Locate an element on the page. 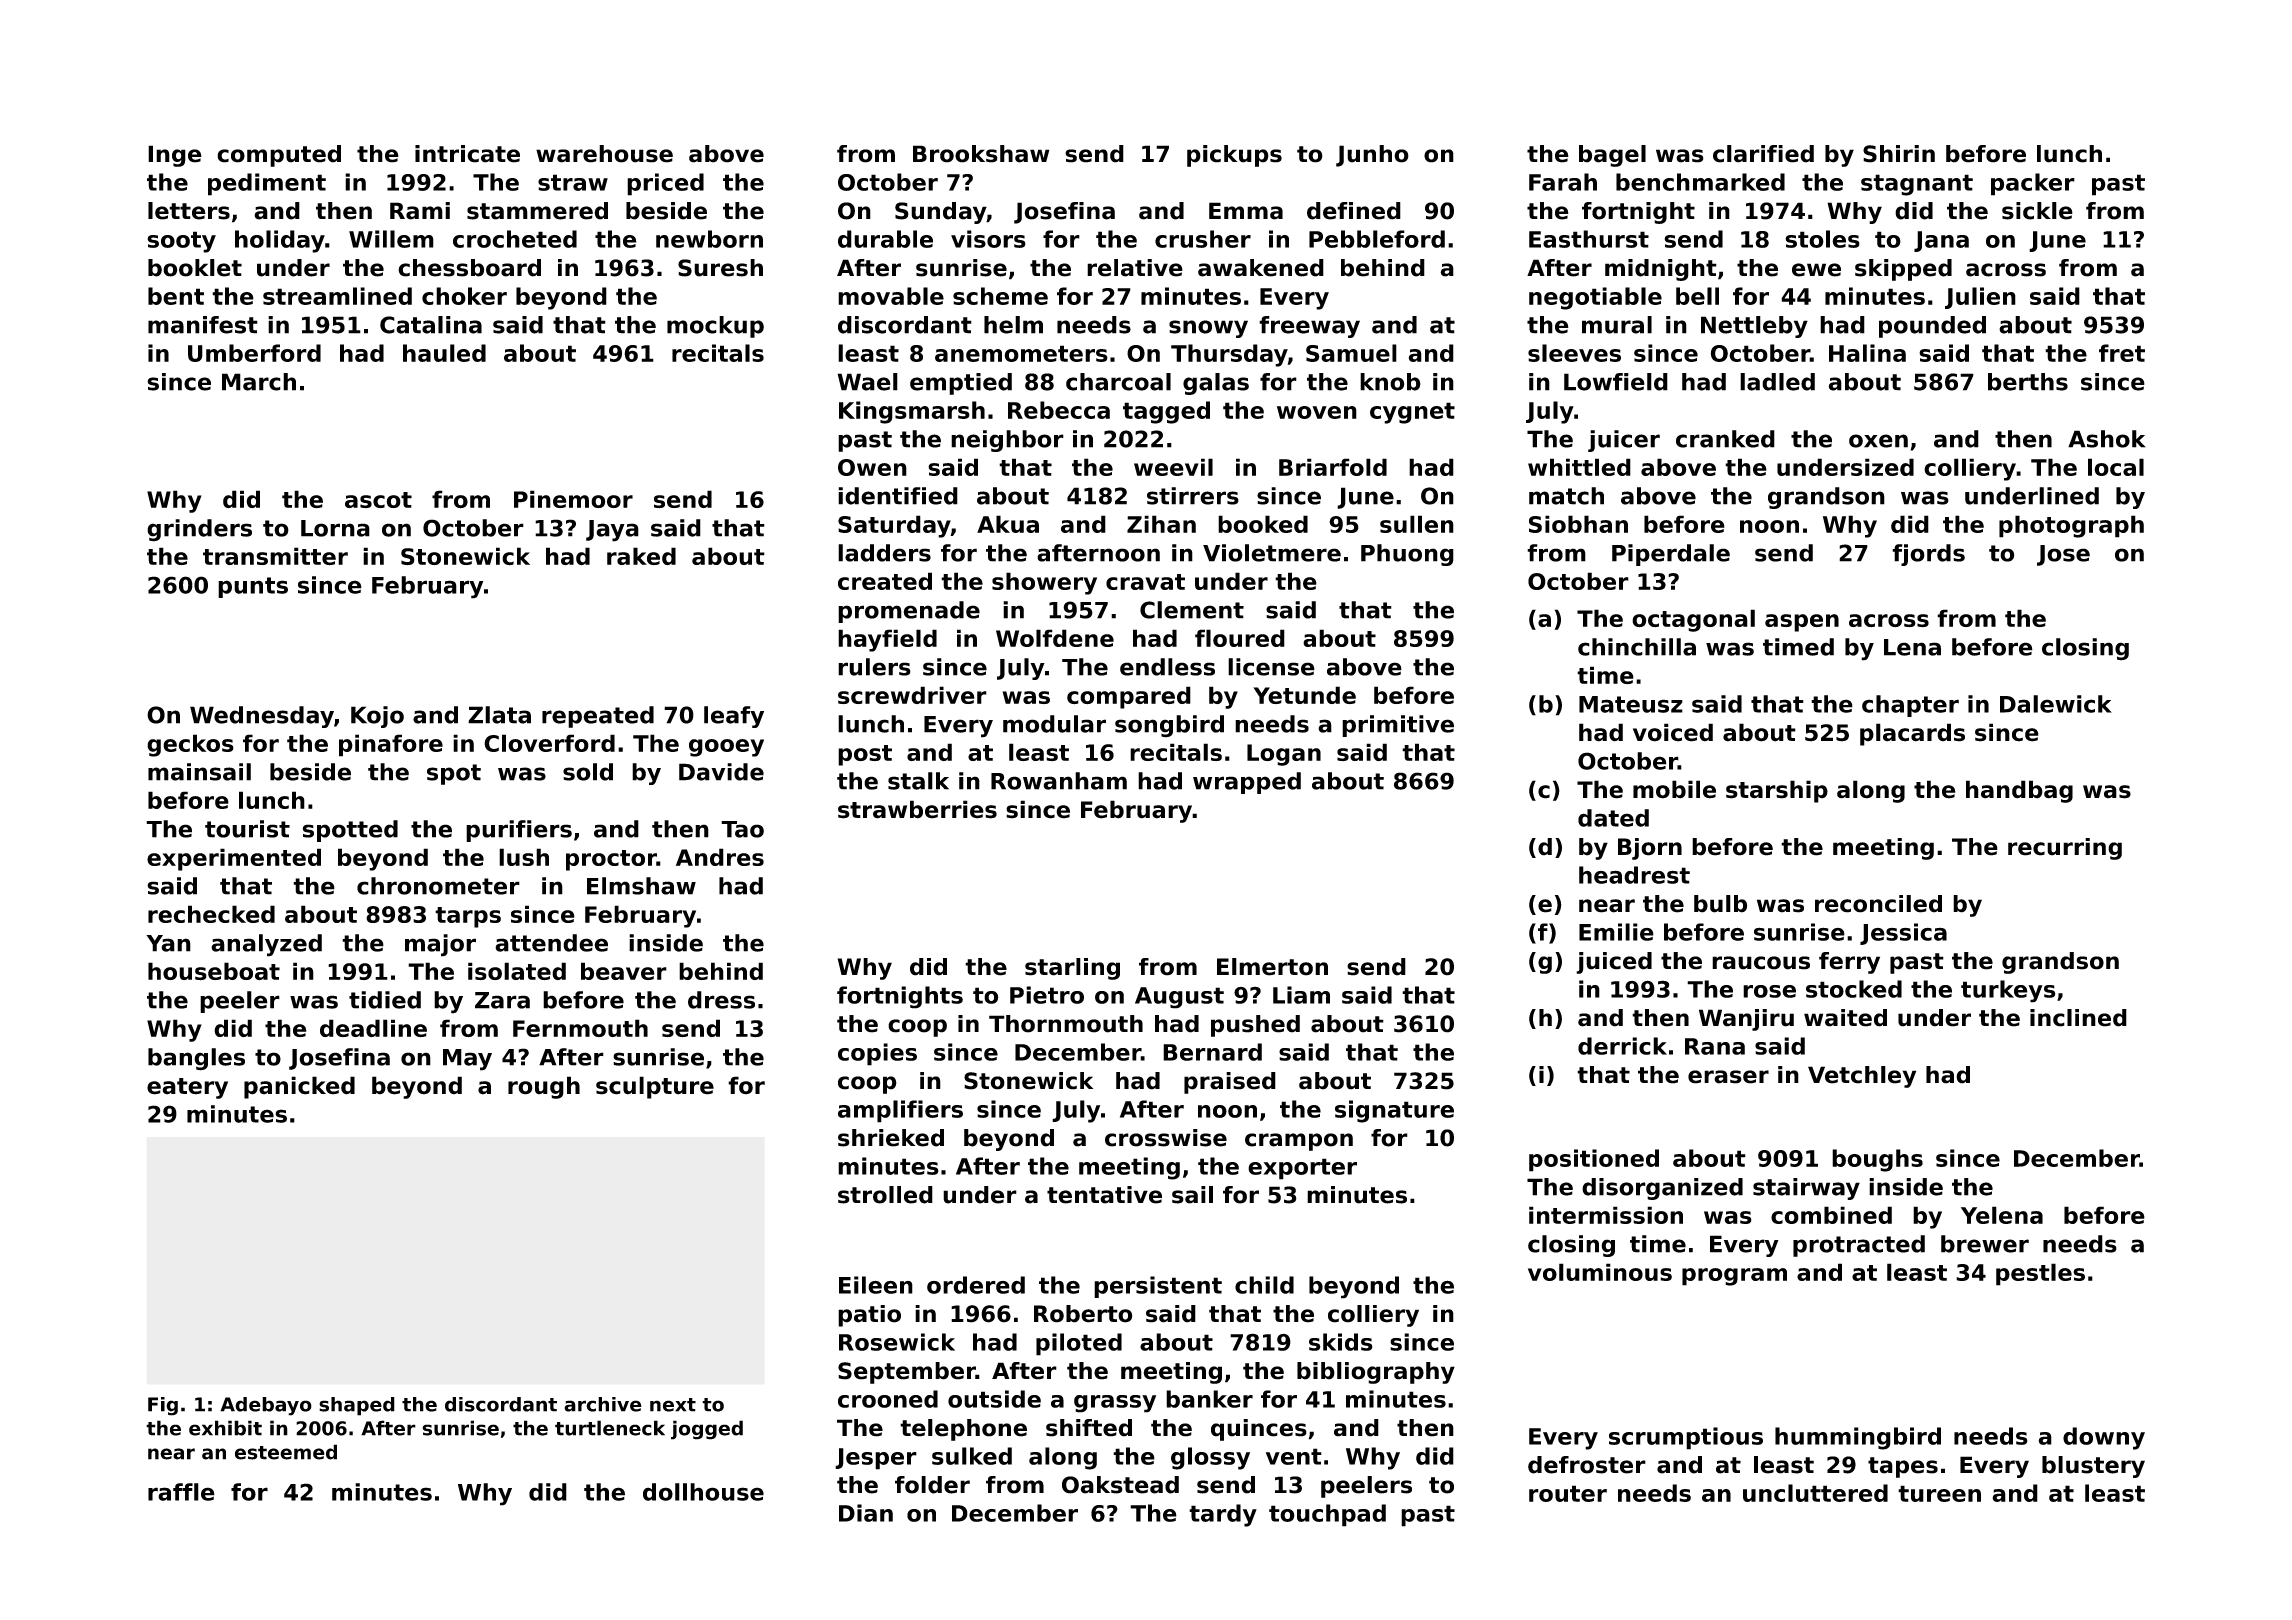 The image size is (2292, 1620). Wolfdene is located at coordinates (1055, 638).
